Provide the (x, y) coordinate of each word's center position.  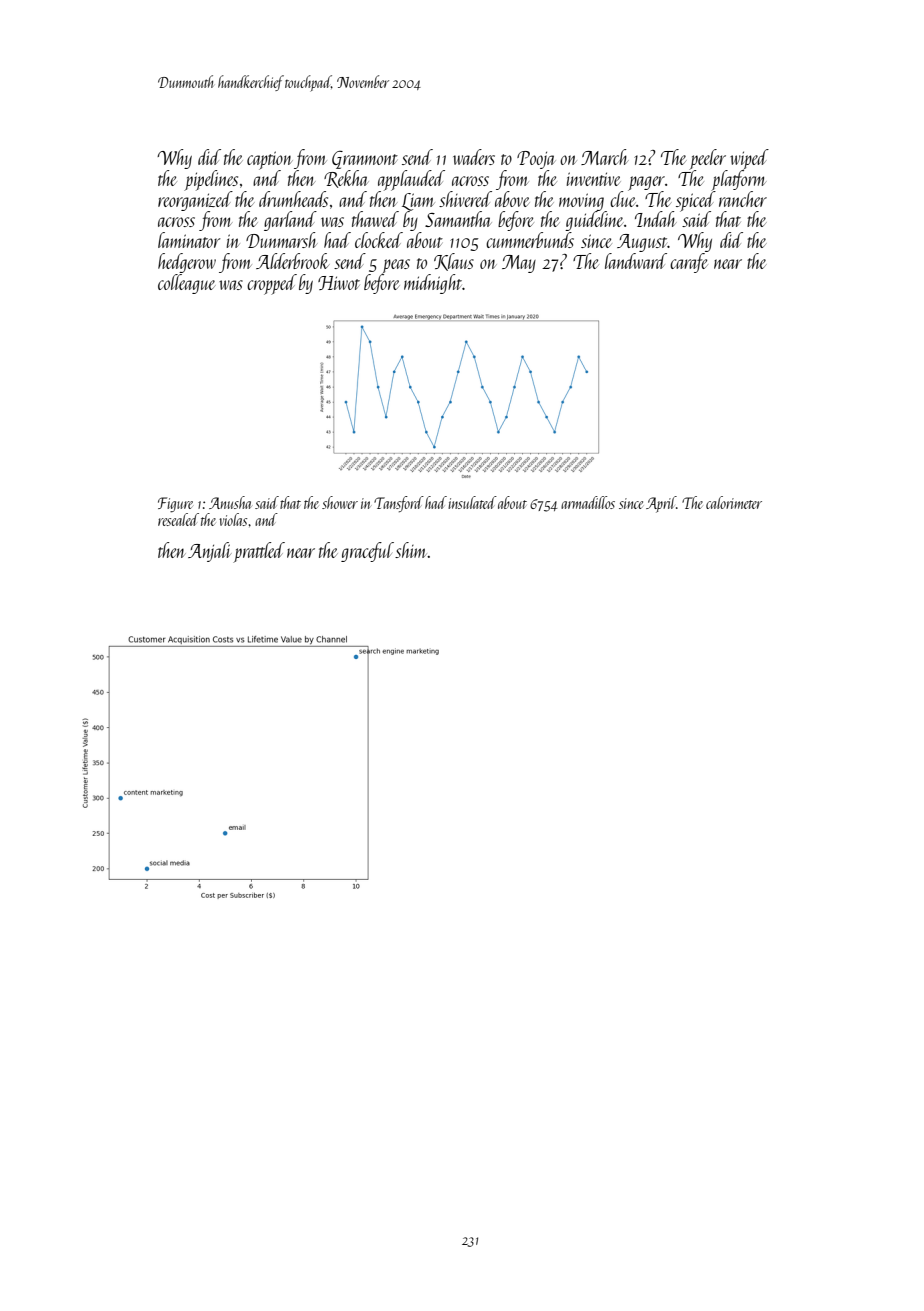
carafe (689, 263)
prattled (259, 552)
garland (290, 221)
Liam (418, 202)
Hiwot (339, 283)
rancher (743, 199)
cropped (272, 284)
